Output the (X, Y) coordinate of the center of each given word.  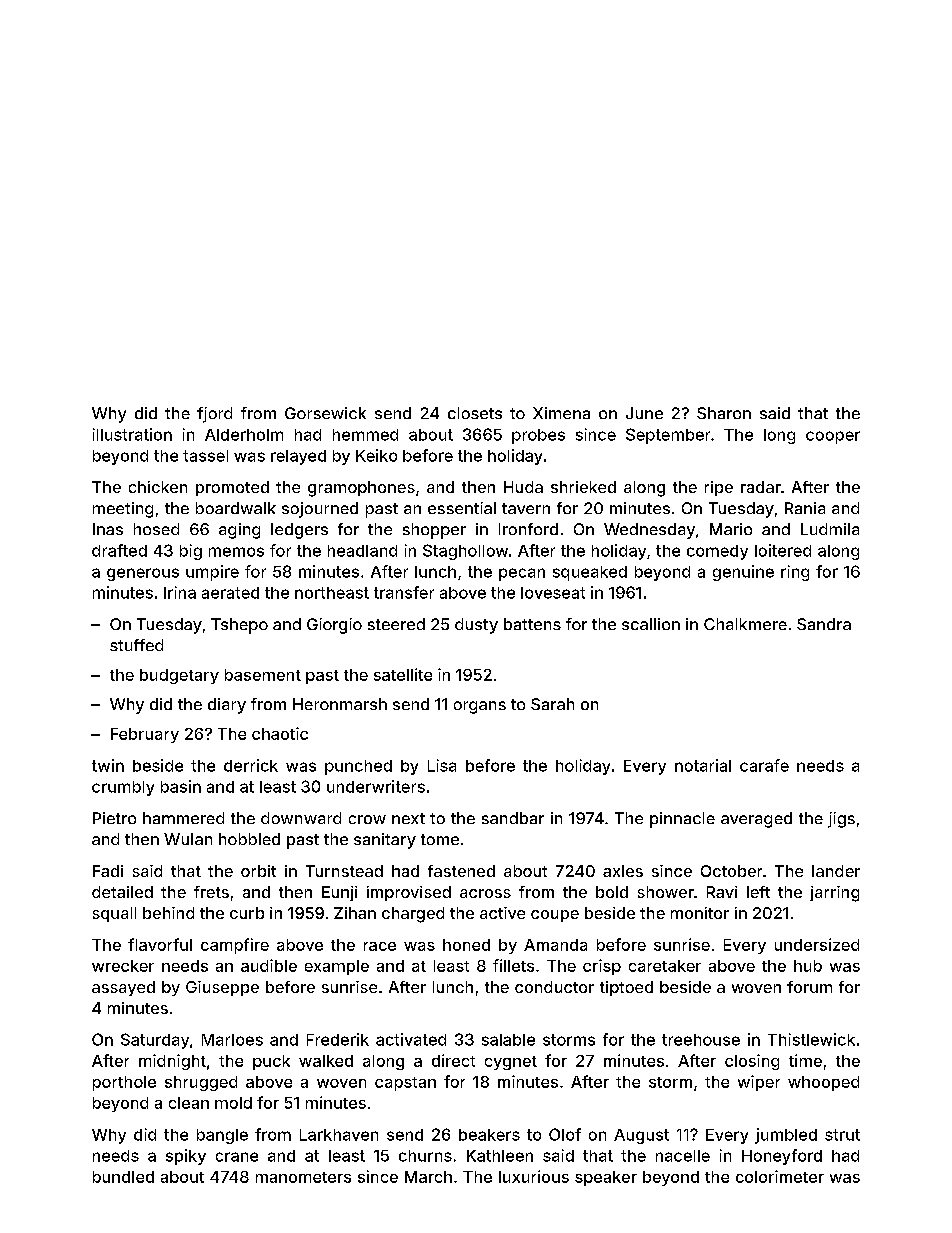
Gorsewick (325, 413)
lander (836, 871)
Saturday (155, 1041)
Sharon (724, 413)
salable (508, 1040)
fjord (214, 415)
